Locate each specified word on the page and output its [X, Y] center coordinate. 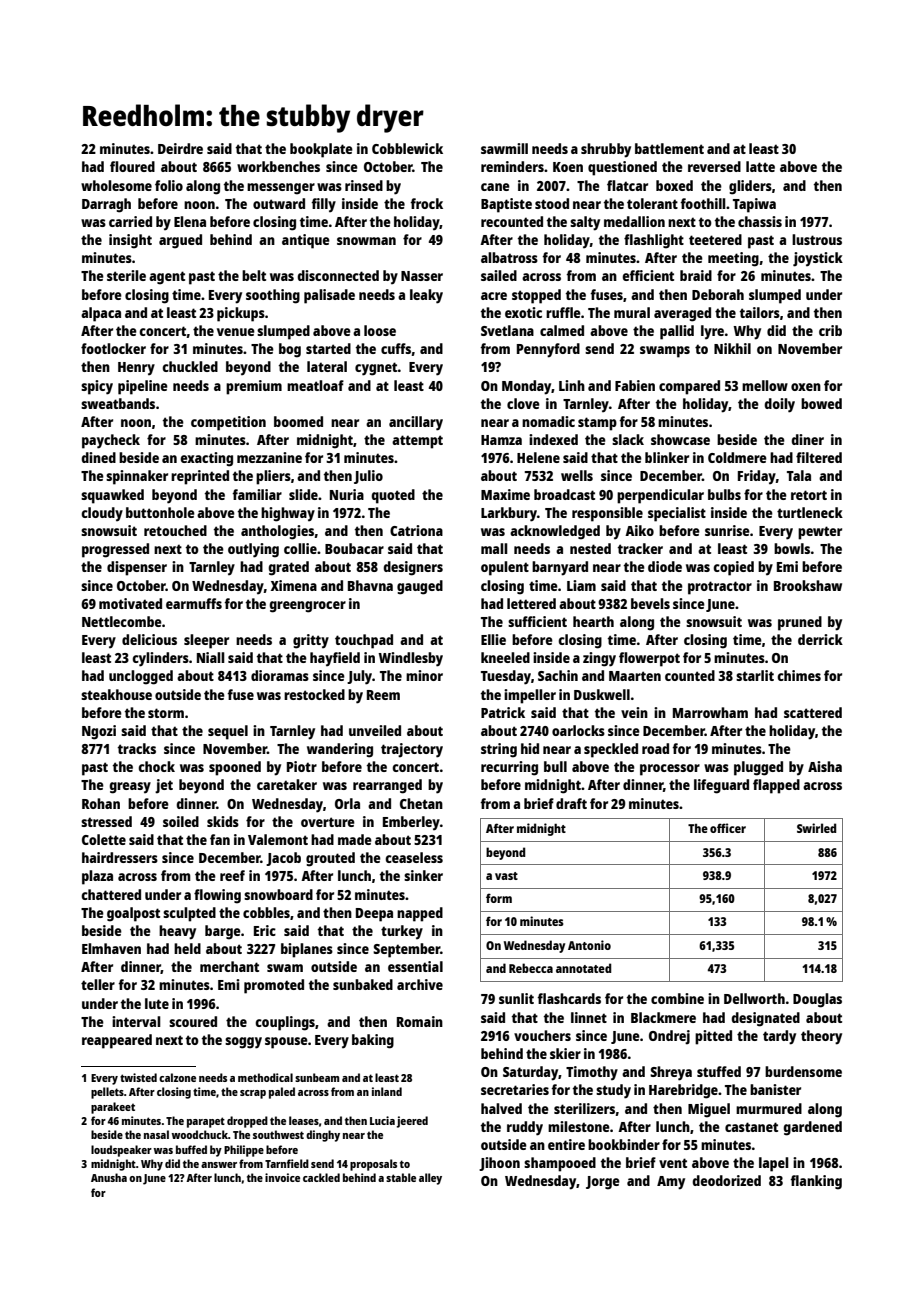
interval [136, 1021]
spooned [235, 768]
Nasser [422, 276]
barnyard [560, 568]
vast [506, 876]
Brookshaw [808, 585]
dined [98, 457]
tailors [760, 312]
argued [180, 241]
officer [728, 828]
